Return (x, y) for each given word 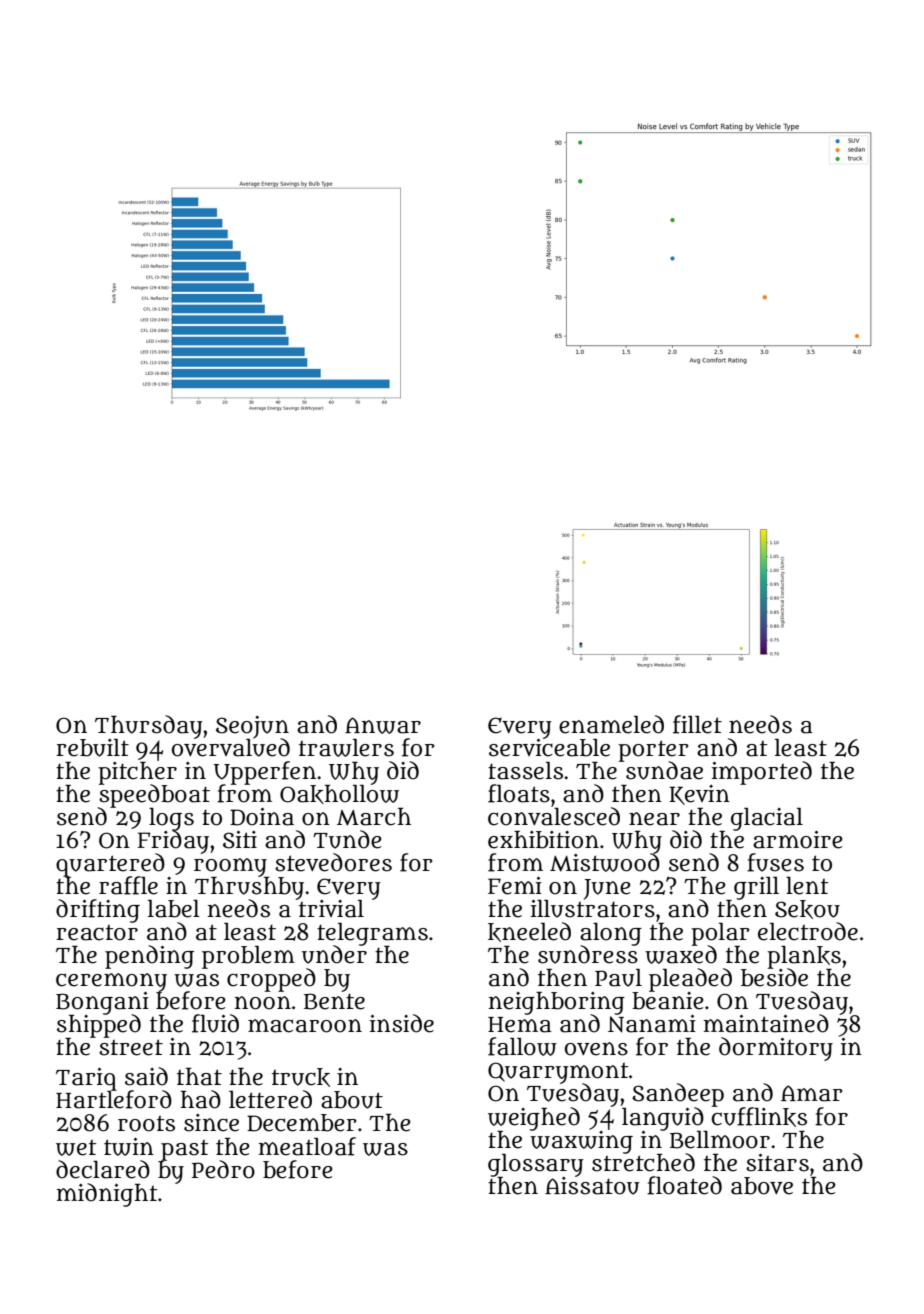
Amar (812, 1093)
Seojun (252, 727)
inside (402, 1023)
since (211, 1123)
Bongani (102, 1003)
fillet (697, 724)
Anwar (383, 725)
